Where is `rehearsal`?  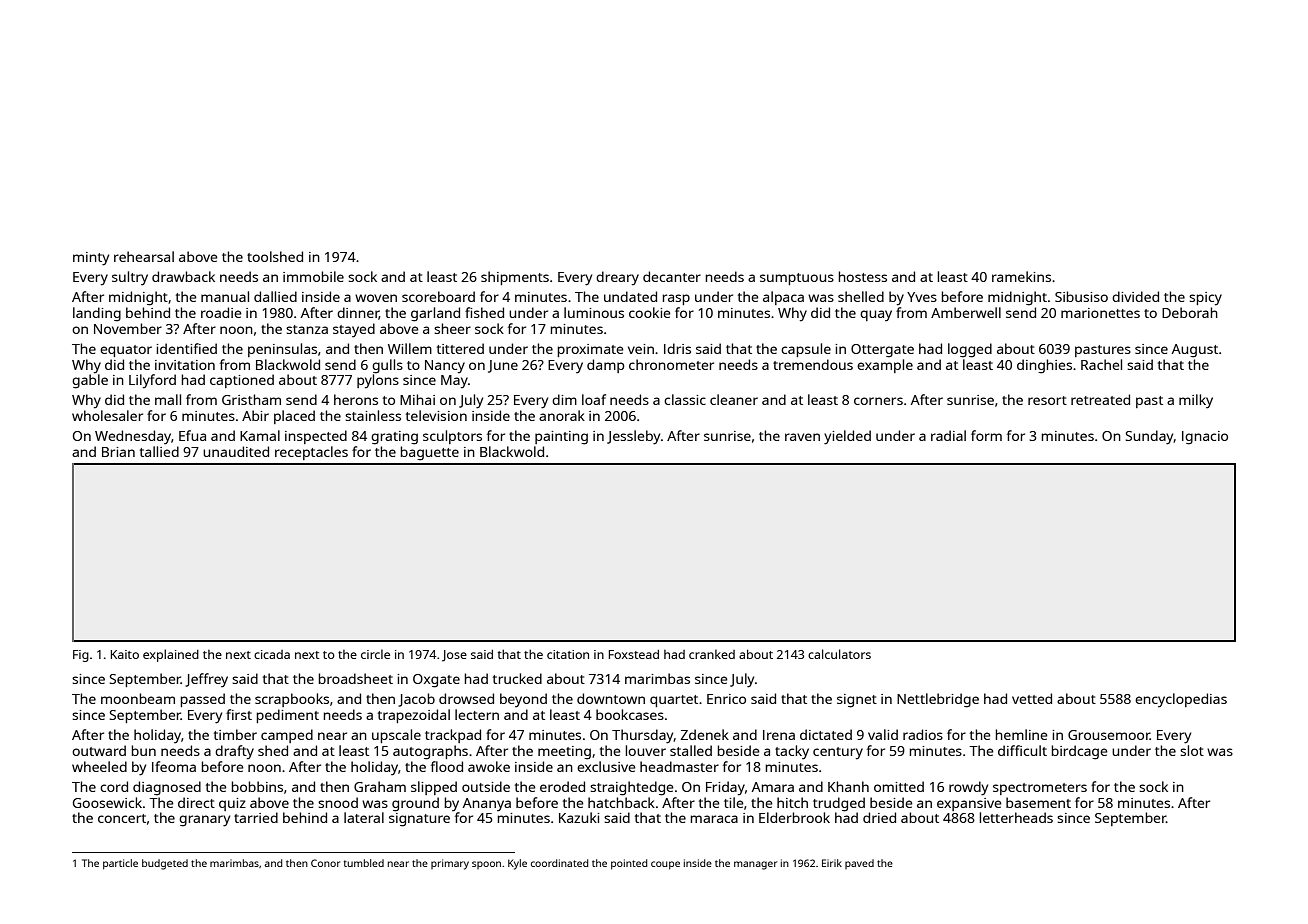
rehearsal is located at coordinates (144, 256).
